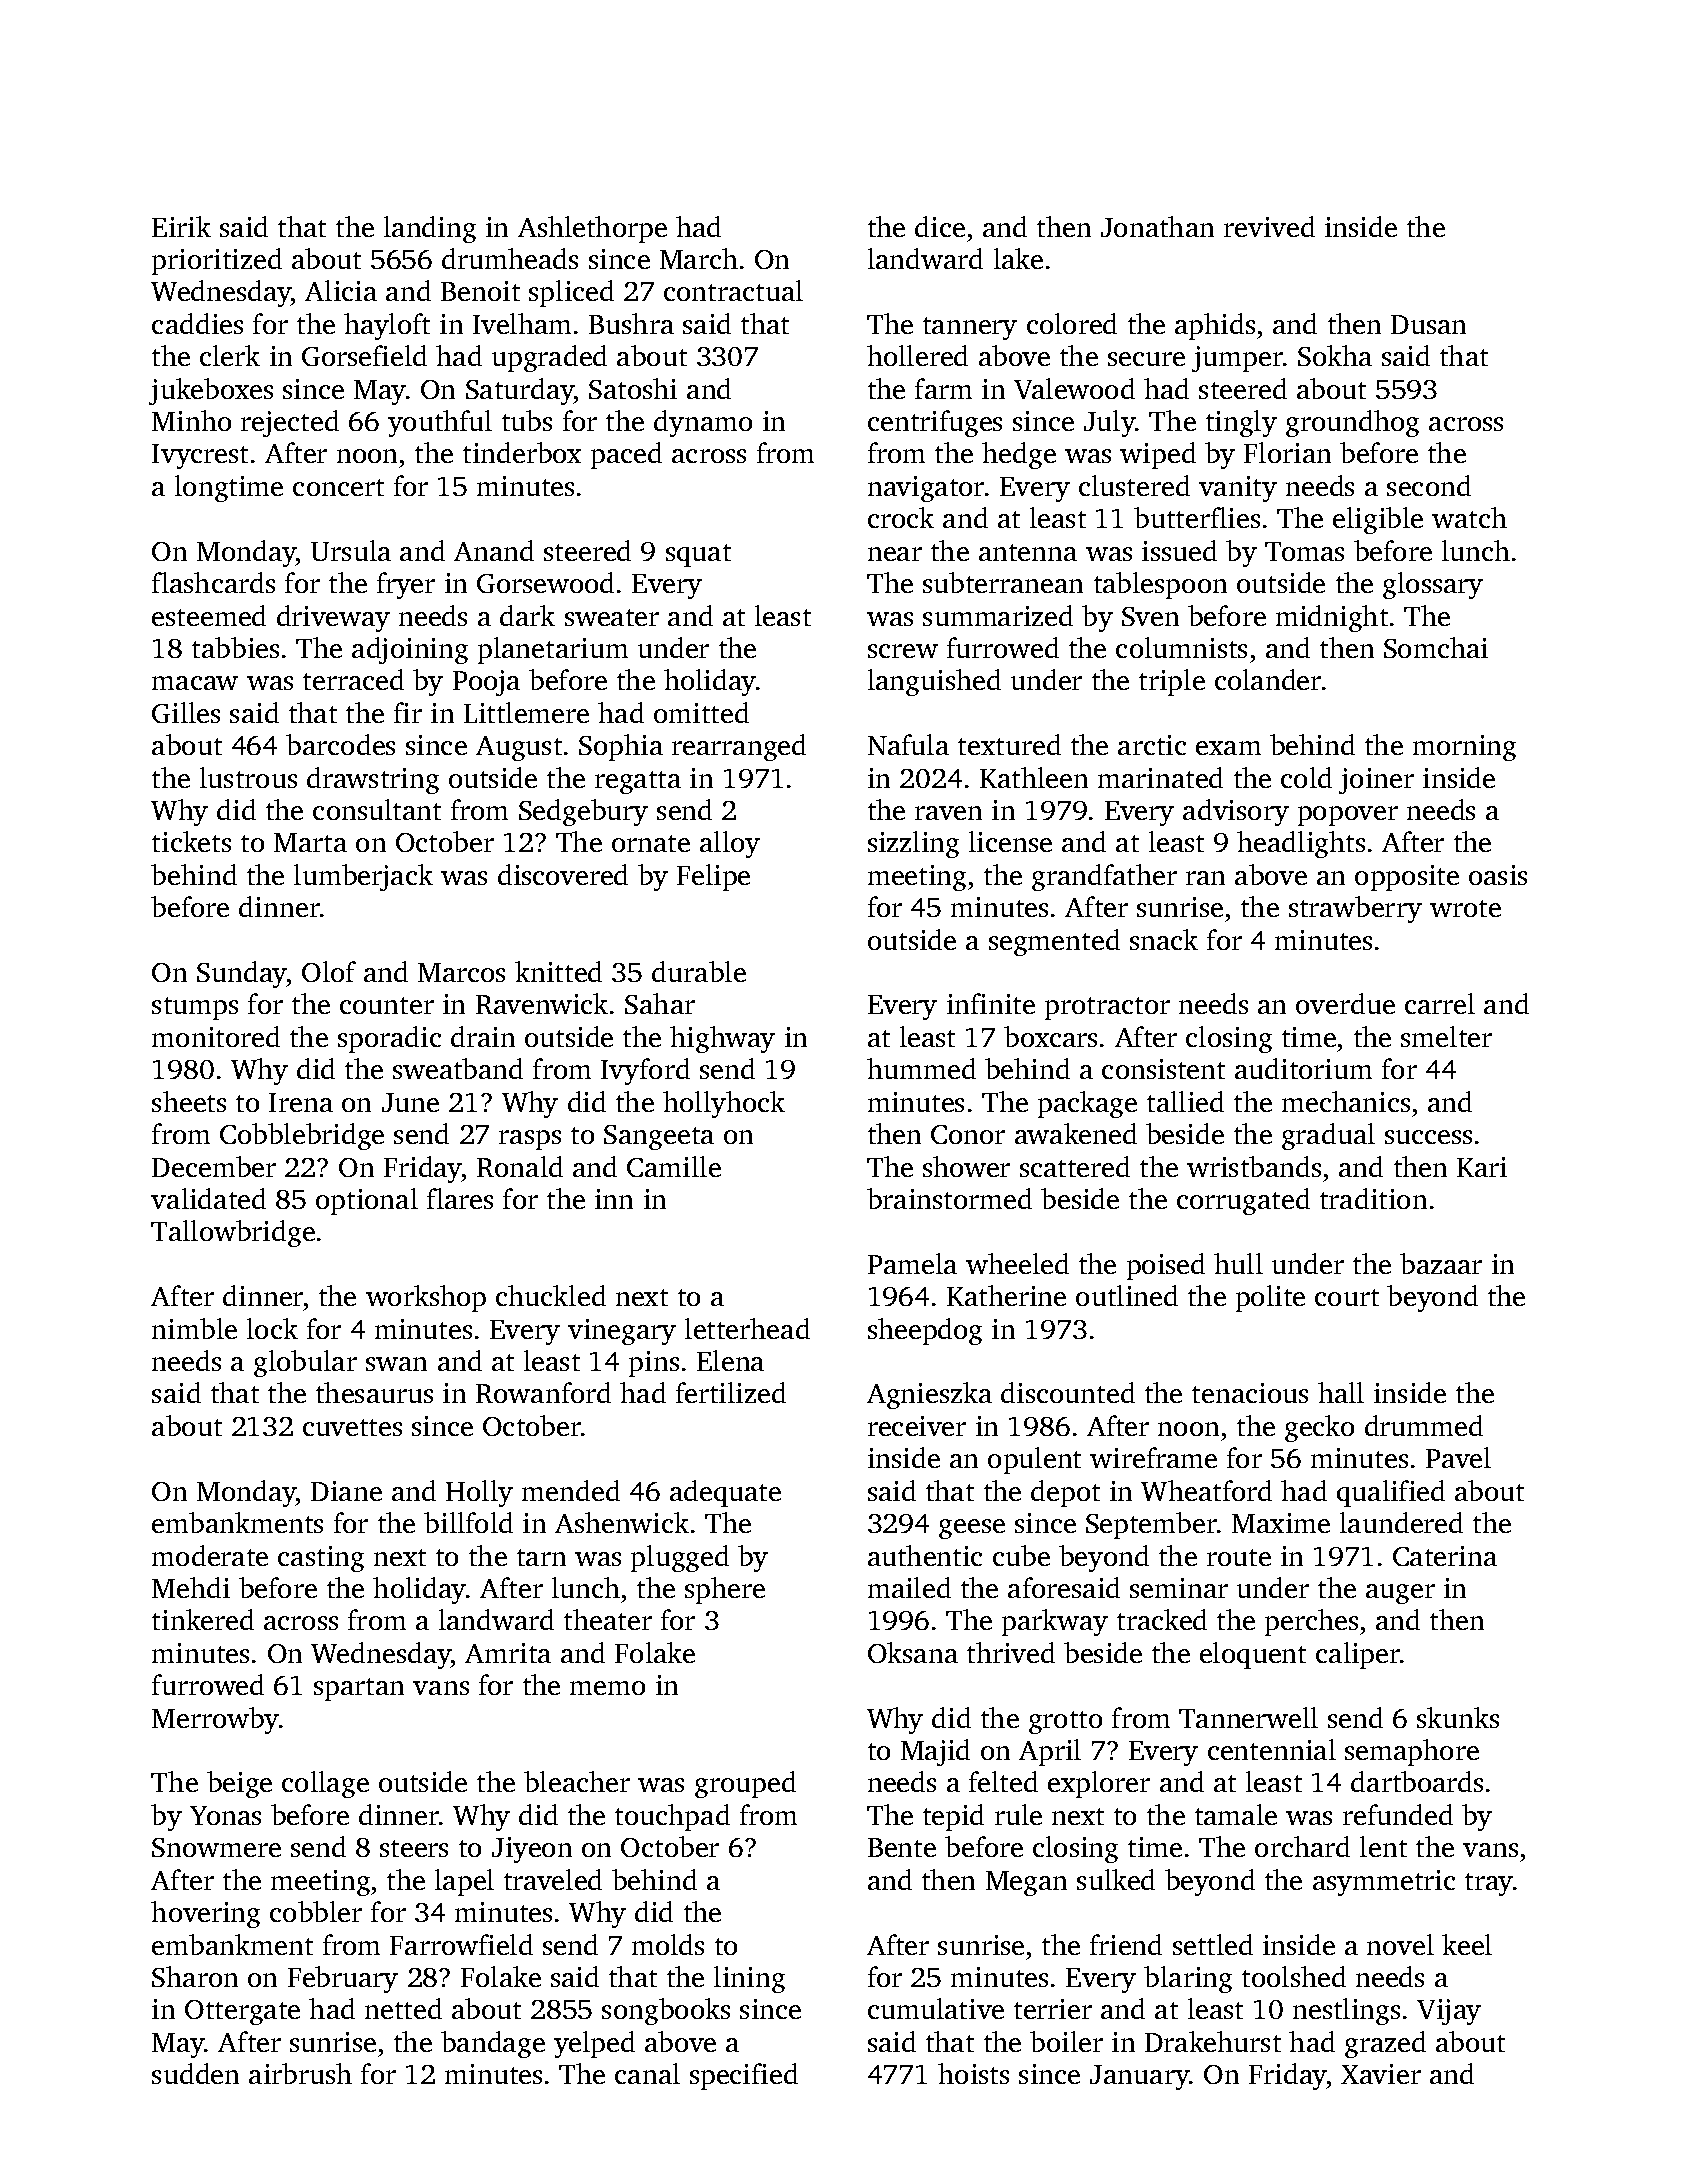 The image size is (1683, 2178). Describe the element at coordinates (300, 2073) in the page. I see `airbrush` at that location.
